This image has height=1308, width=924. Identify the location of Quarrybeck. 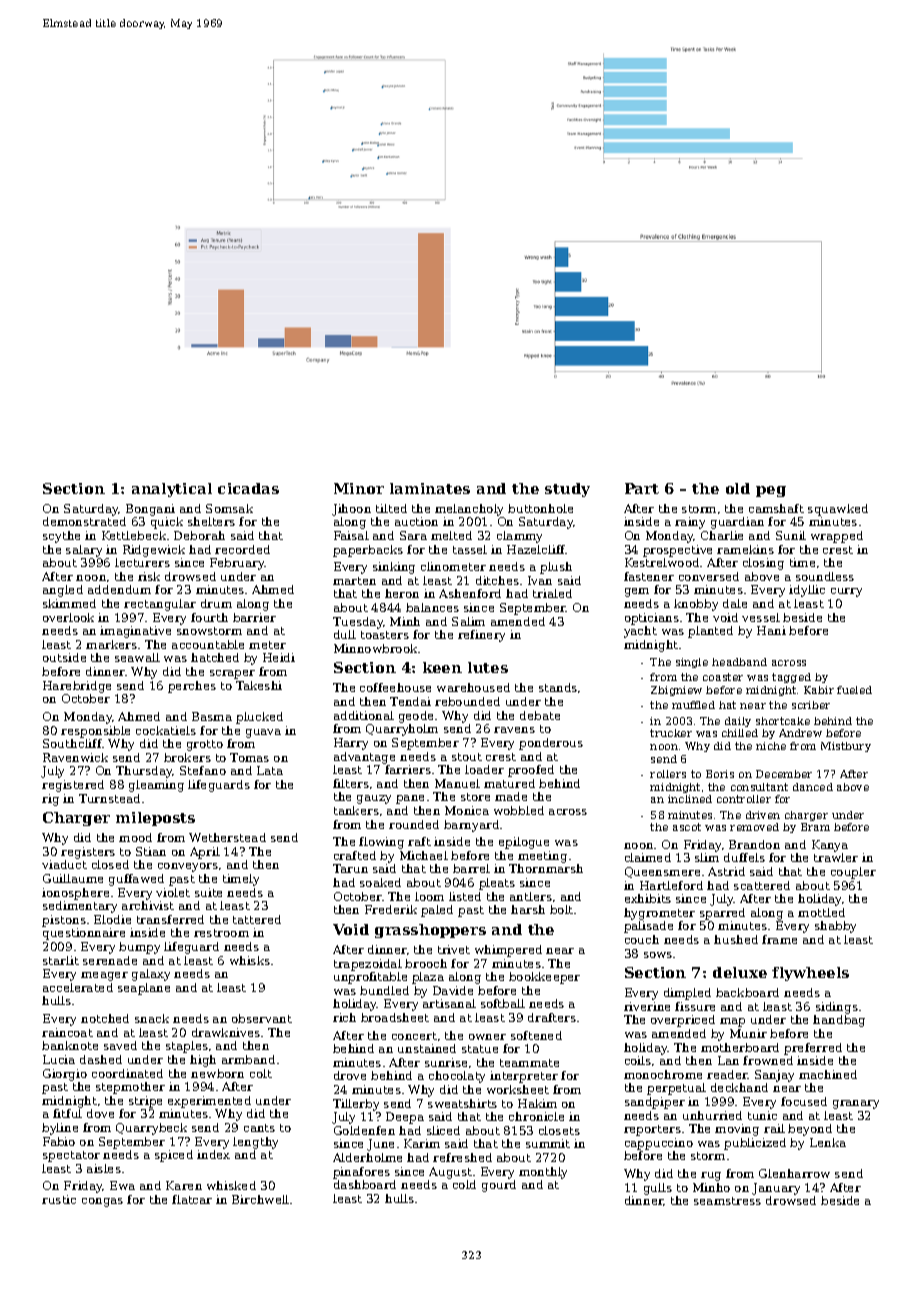
(151, 1129).
